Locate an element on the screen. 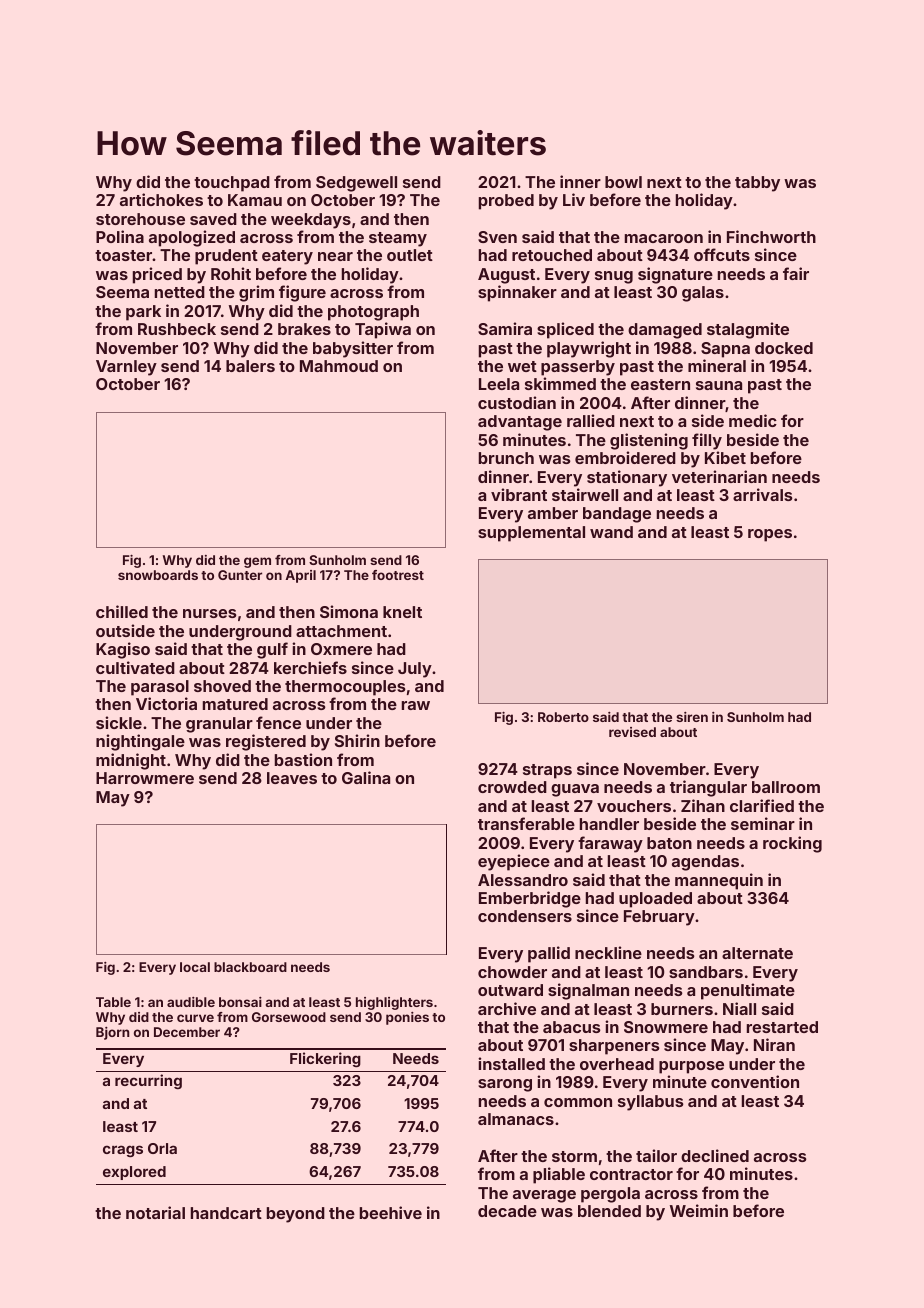 This screenshot has height=1308, width=924. handcart is located at coordinates (226, 1213).
